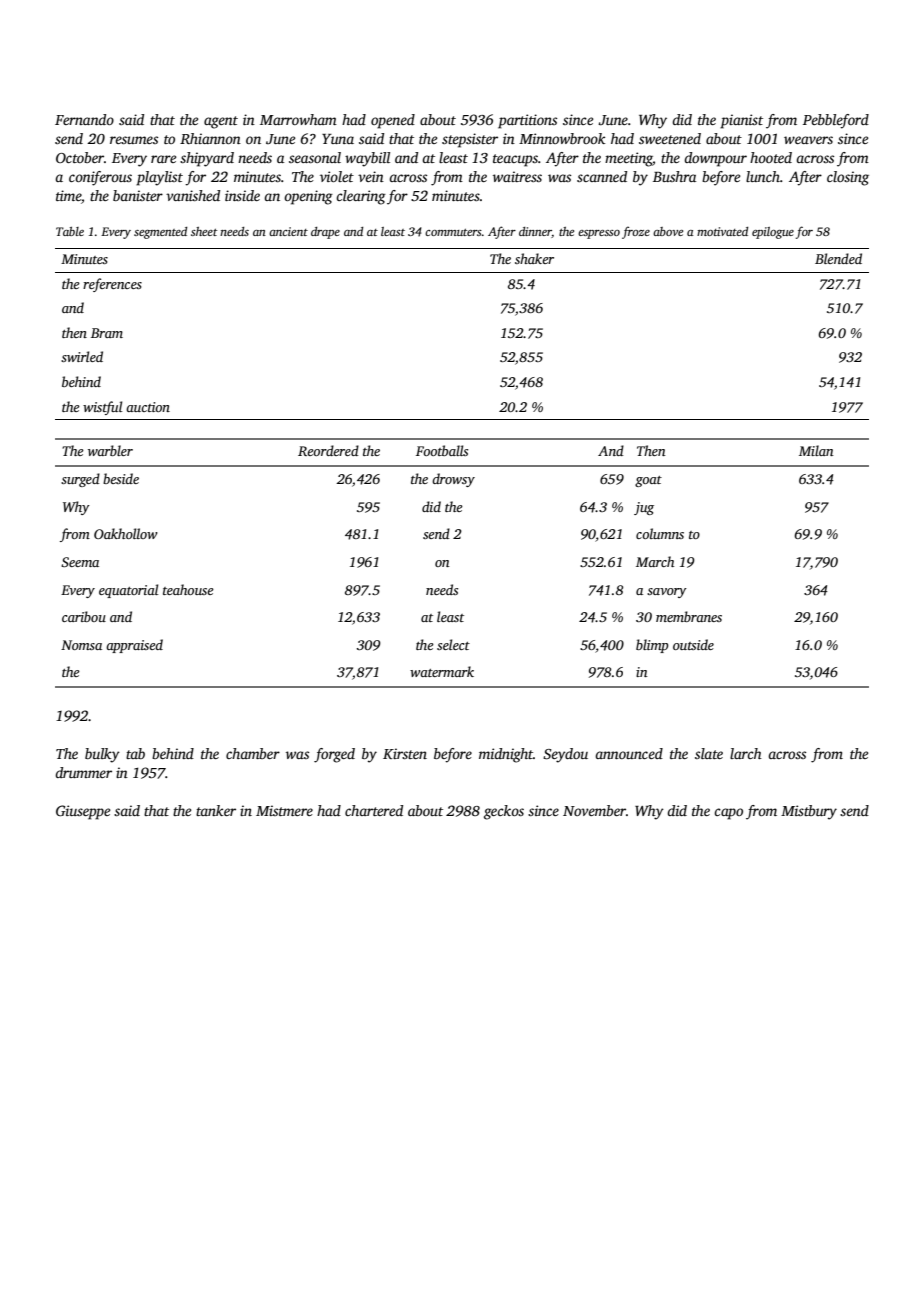 Image resolution: width=924 pixels, height=1311 pixels. I want to click on vanished, so click(193, 195).
